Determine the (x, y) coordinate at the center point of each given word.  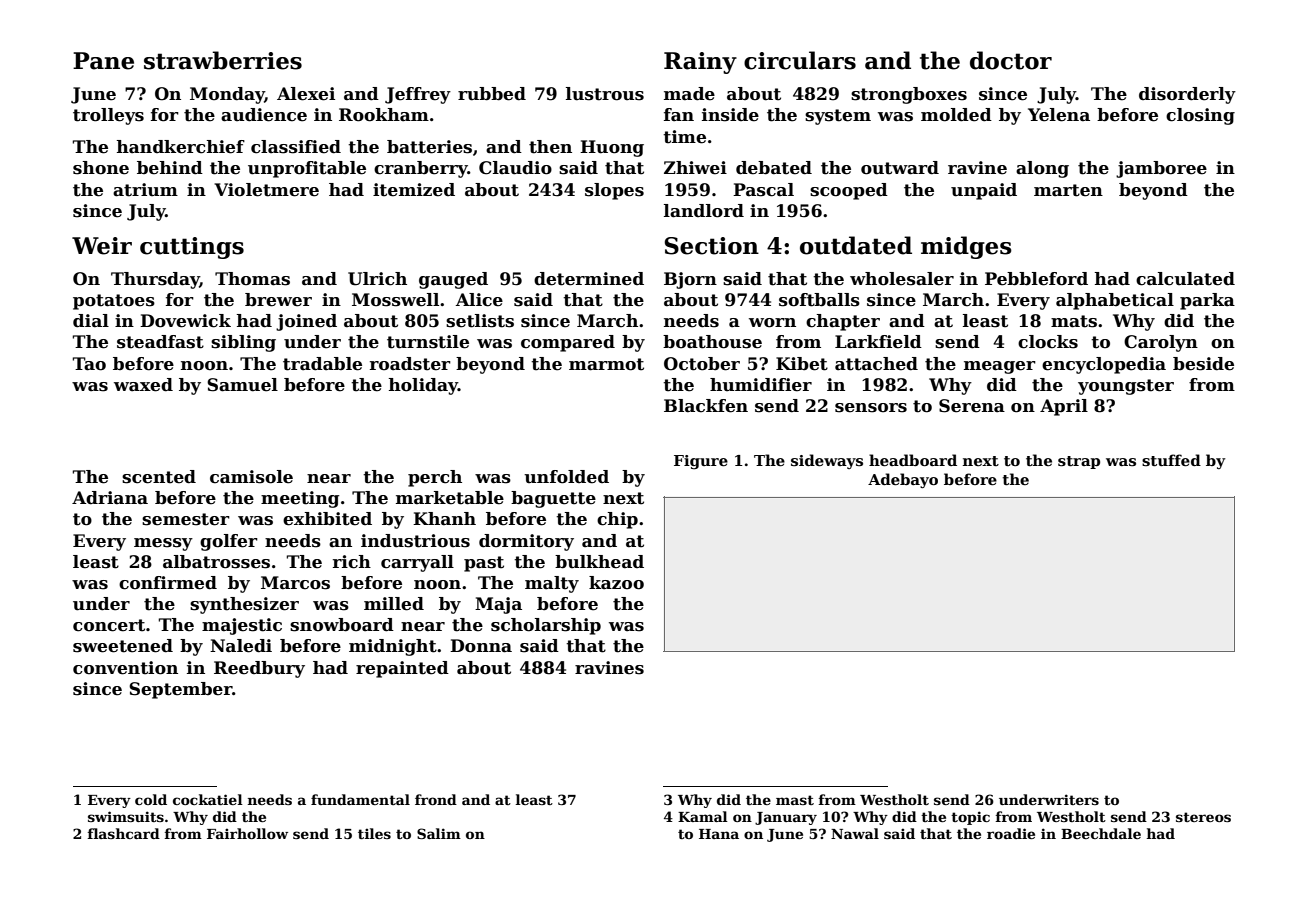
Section (712, 246)
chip (617, 520)
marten (1068, 190)
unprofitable (307, 169)
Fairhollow (247, 833)
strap (1079, 462)
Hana (719, 834)
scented (159, 477)
